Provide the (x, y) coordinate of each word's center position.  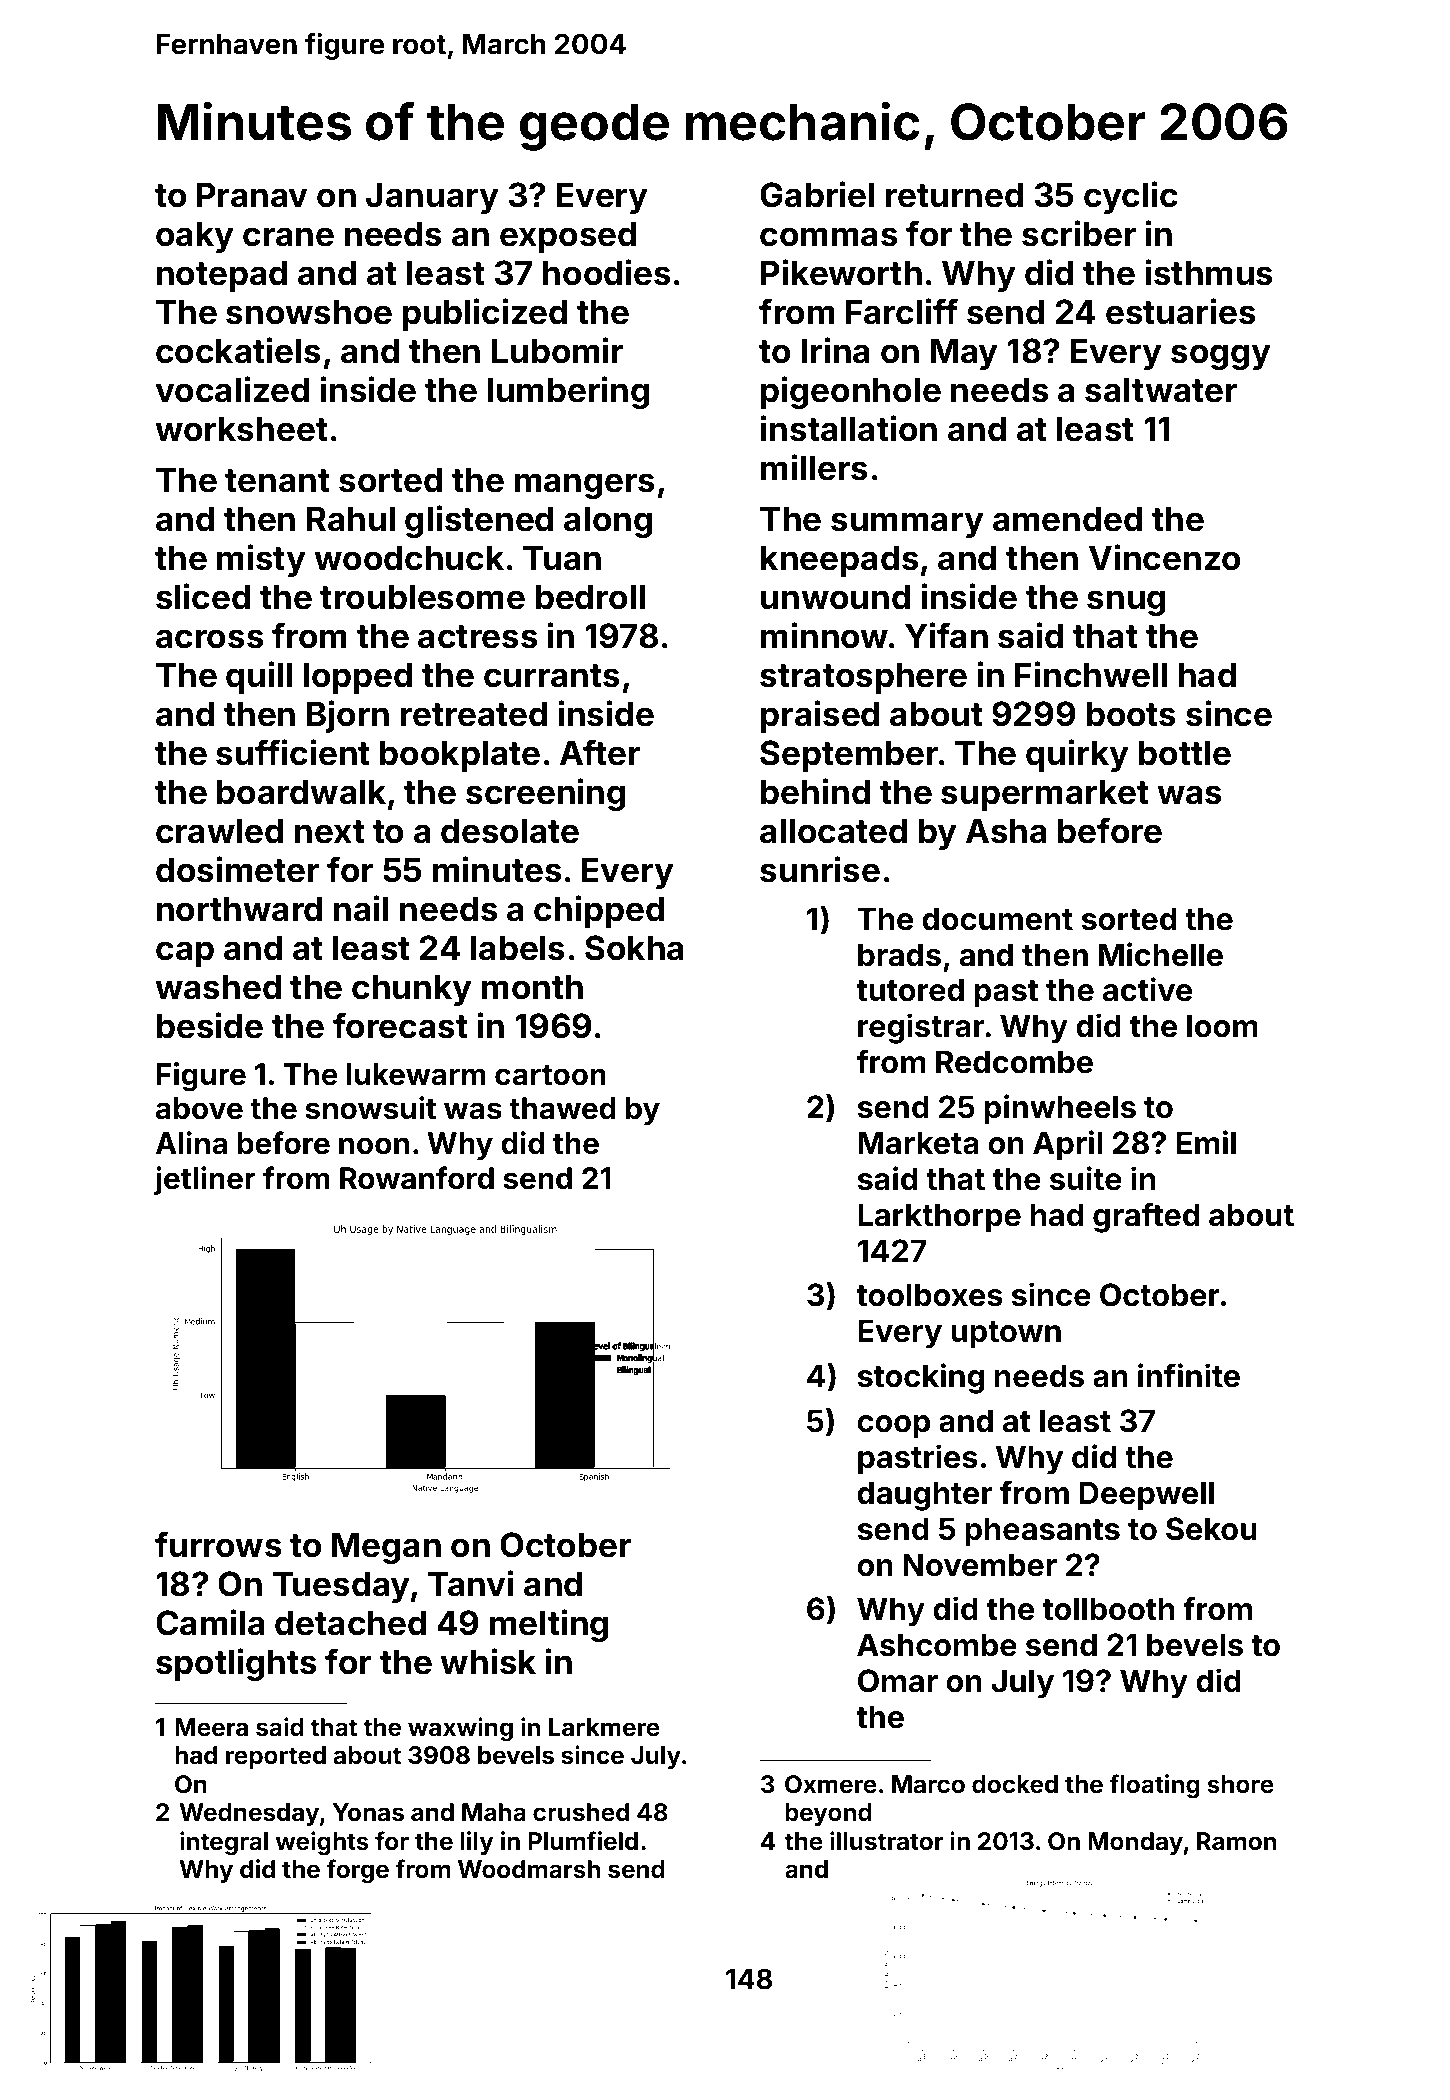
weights (322, 1843)
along (608, 522)
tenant (277, 481)
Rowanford (417, 1178)
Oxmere (831, 1784)
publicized (485, 314)
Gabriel (817, 194)
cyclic (1130, 197)
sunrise (820, 869)
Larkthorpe (939, 1218)
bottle (1185, 753)
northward (239, 909)
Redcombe (1014, 1062)
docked (1015, 1784)
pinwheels (1060, 1109)
